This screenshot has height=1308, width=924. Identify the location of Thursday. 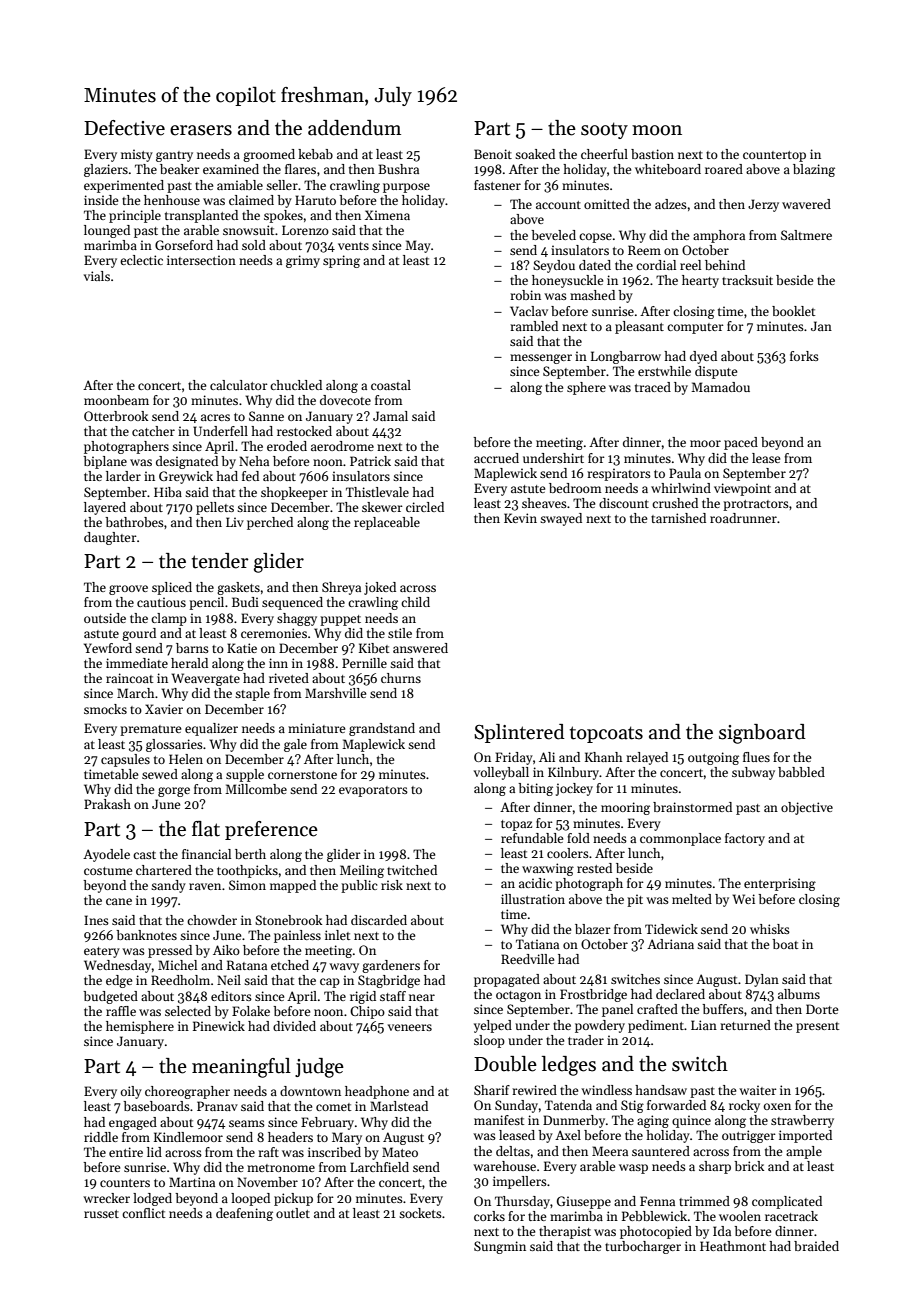
(522, 1202).
